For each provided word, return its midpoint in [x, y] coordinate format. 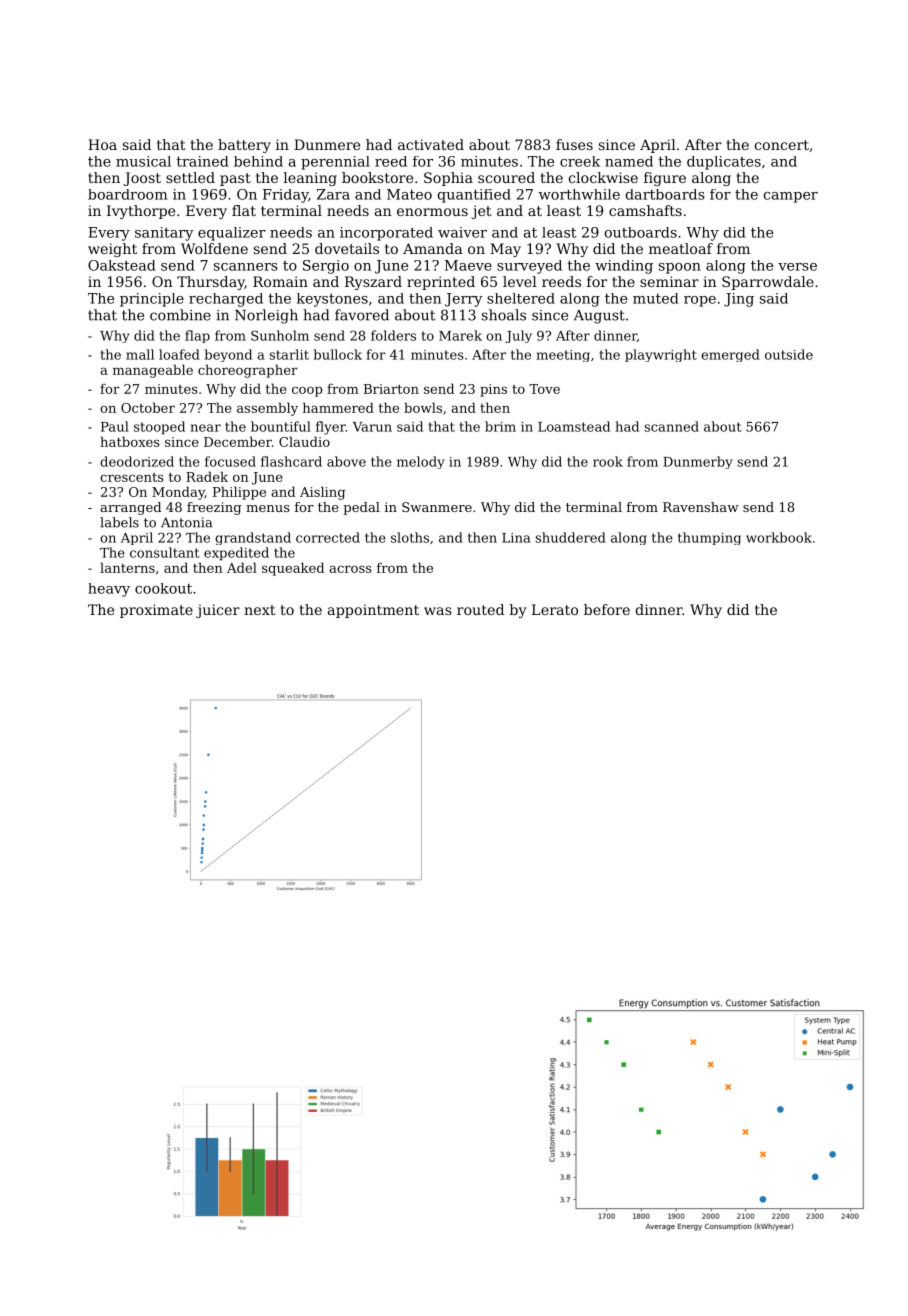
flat [244, 210]
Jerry [463, 300]
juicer [218, 611]
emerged [730, 355]
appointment [373, 611]
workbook [779, 537]
